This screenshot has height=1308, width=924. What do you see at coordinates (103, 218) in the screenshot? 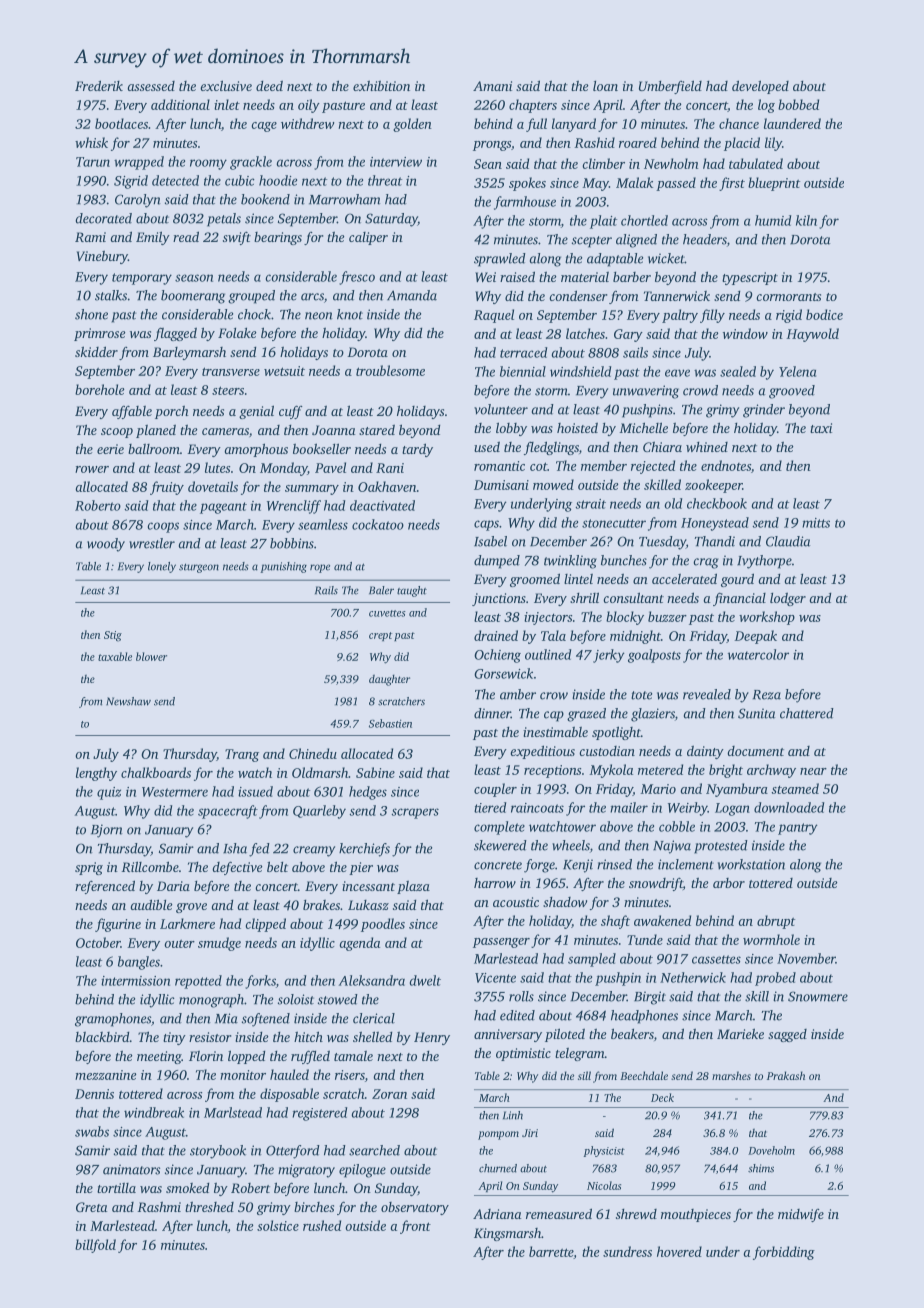
I see `decorated` at bounding box center [103, 218].
